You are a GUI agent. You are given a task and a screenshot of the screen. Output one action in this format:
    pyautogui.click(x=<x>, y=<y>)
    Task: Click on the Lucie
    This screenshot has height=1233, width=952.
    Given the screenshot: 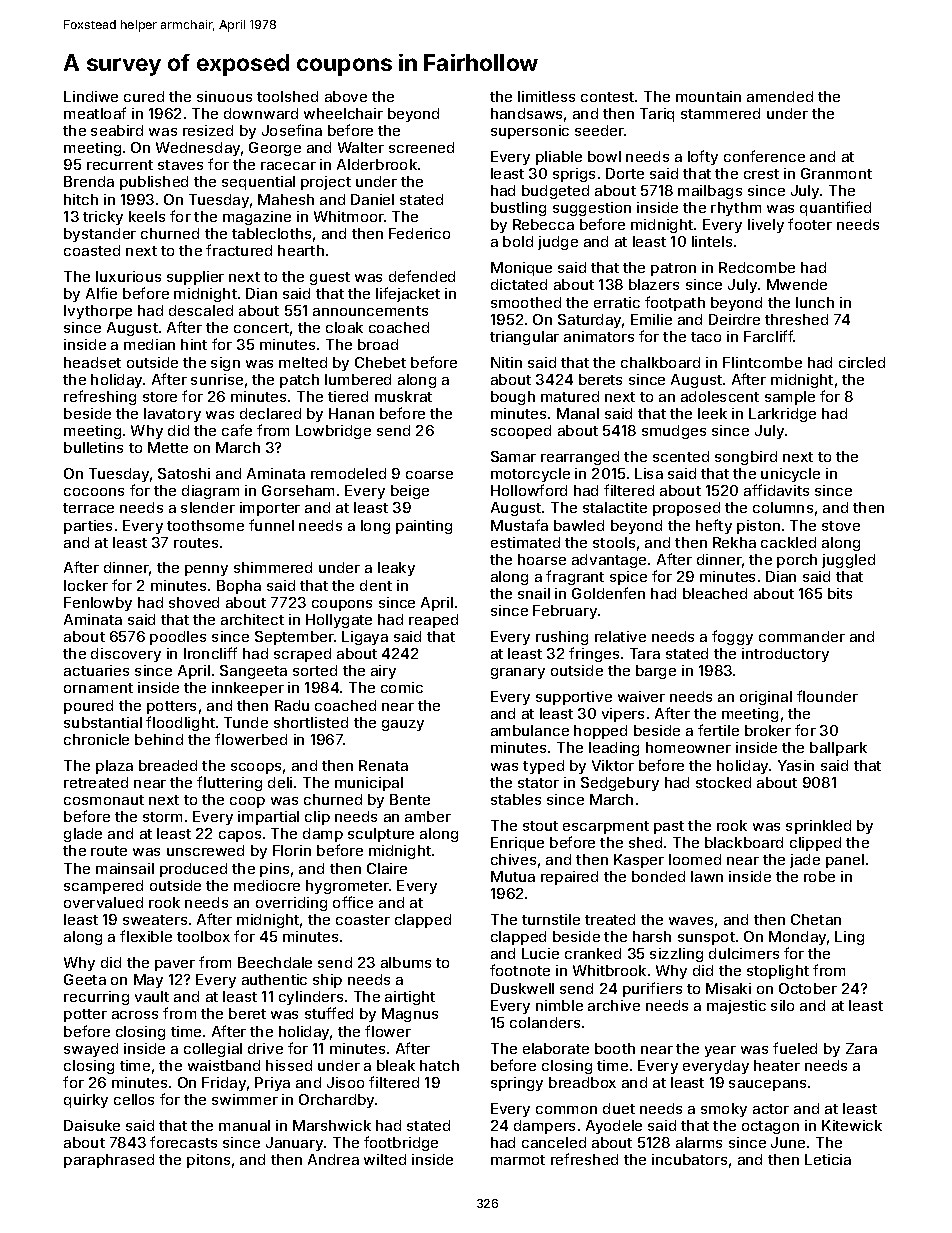 What is the action you would take?
    pyautogui.click(x=540, y=953)
